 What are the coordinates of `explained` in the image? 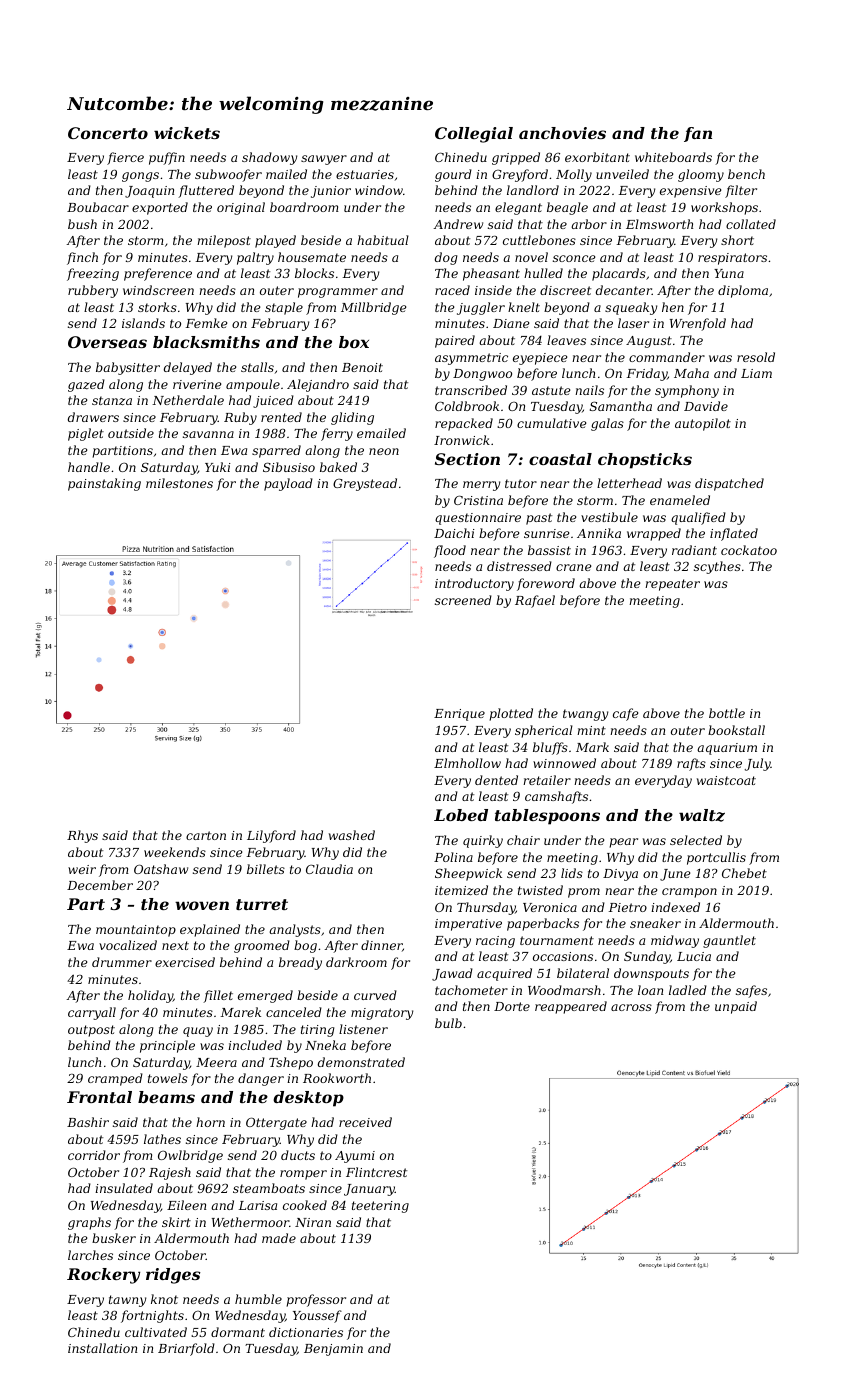 It's located at (210, 930).
